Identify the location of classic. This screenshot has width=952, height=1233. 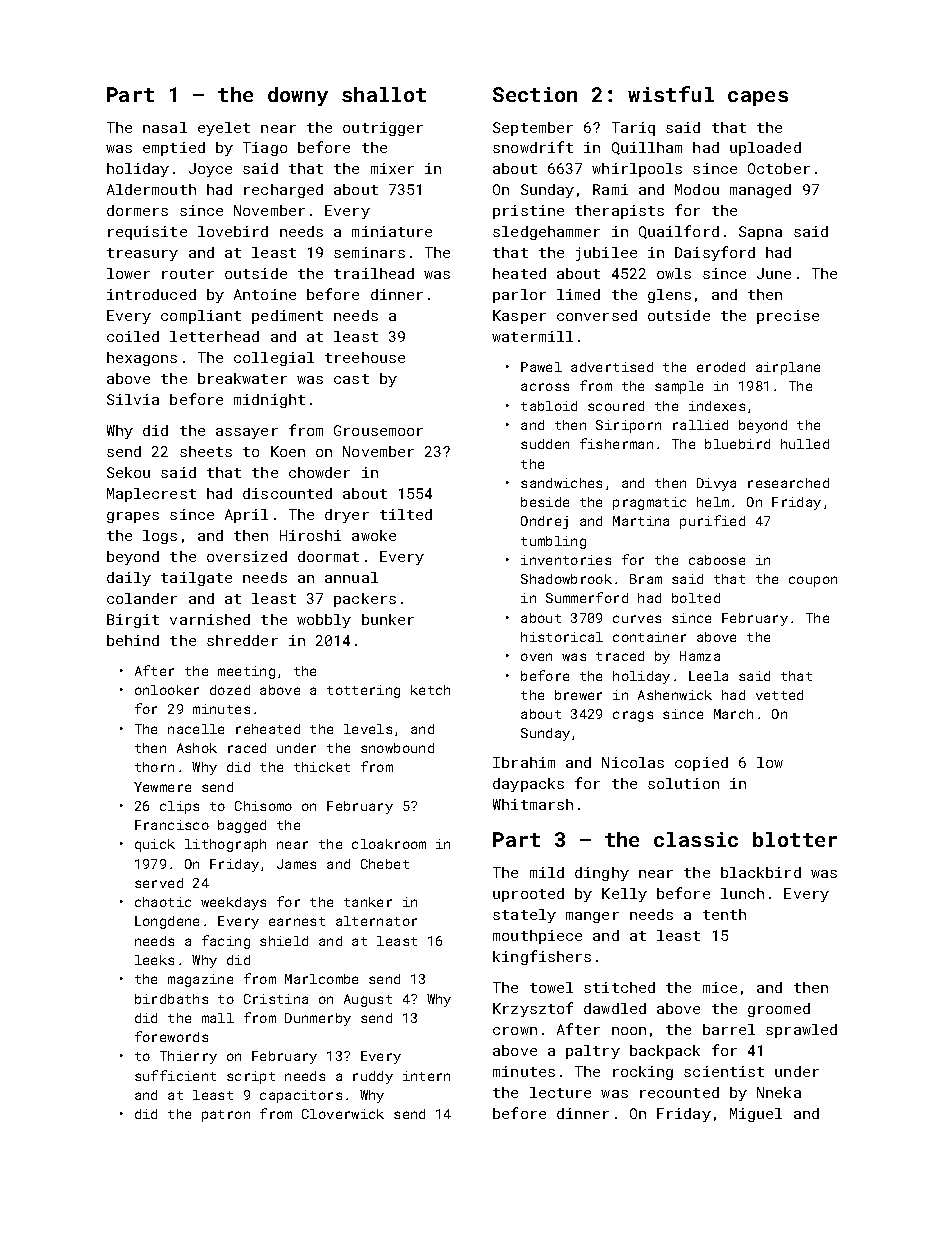
(696, 839).
